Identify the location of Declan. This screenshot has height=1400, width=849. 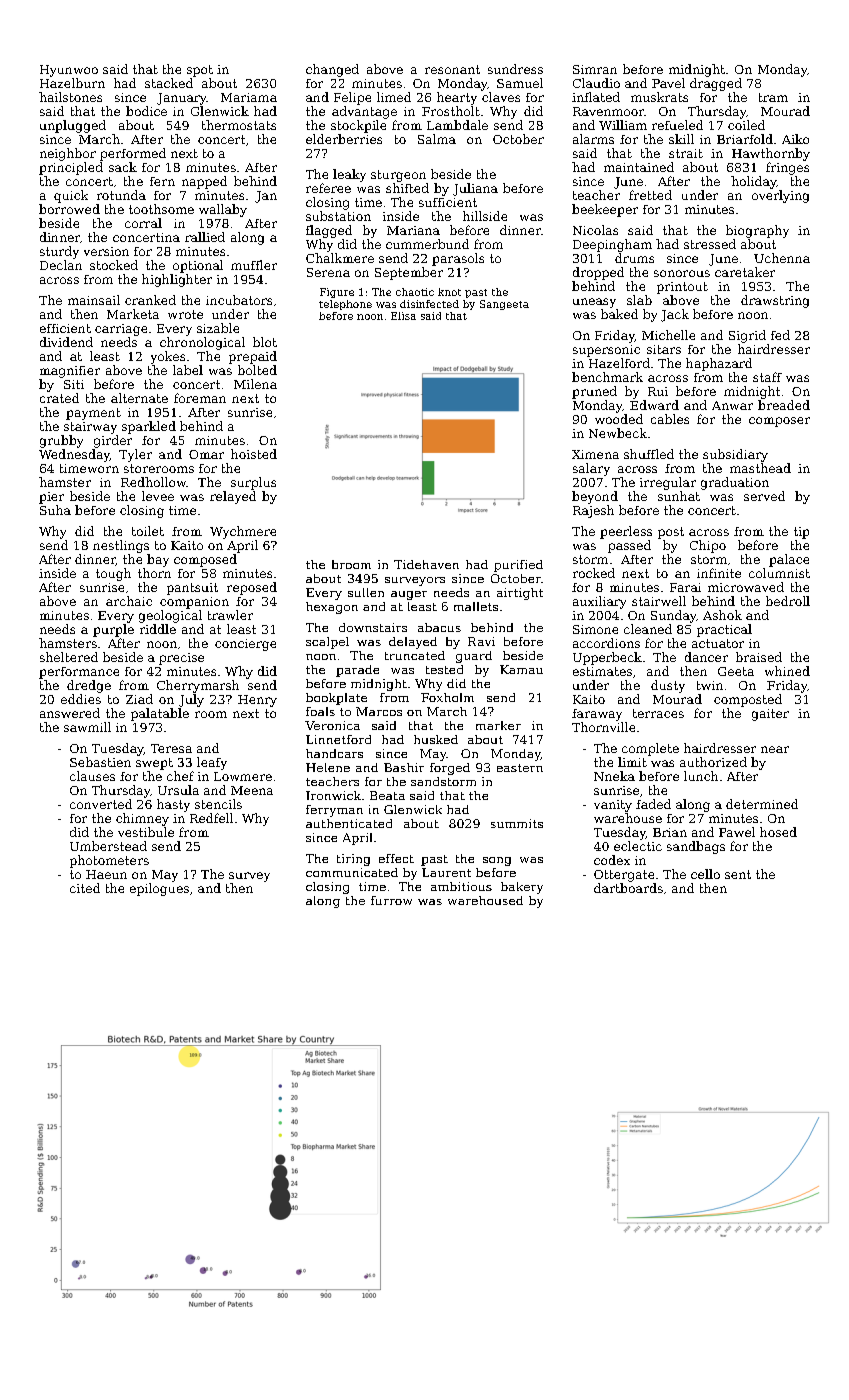
(61, 265).
